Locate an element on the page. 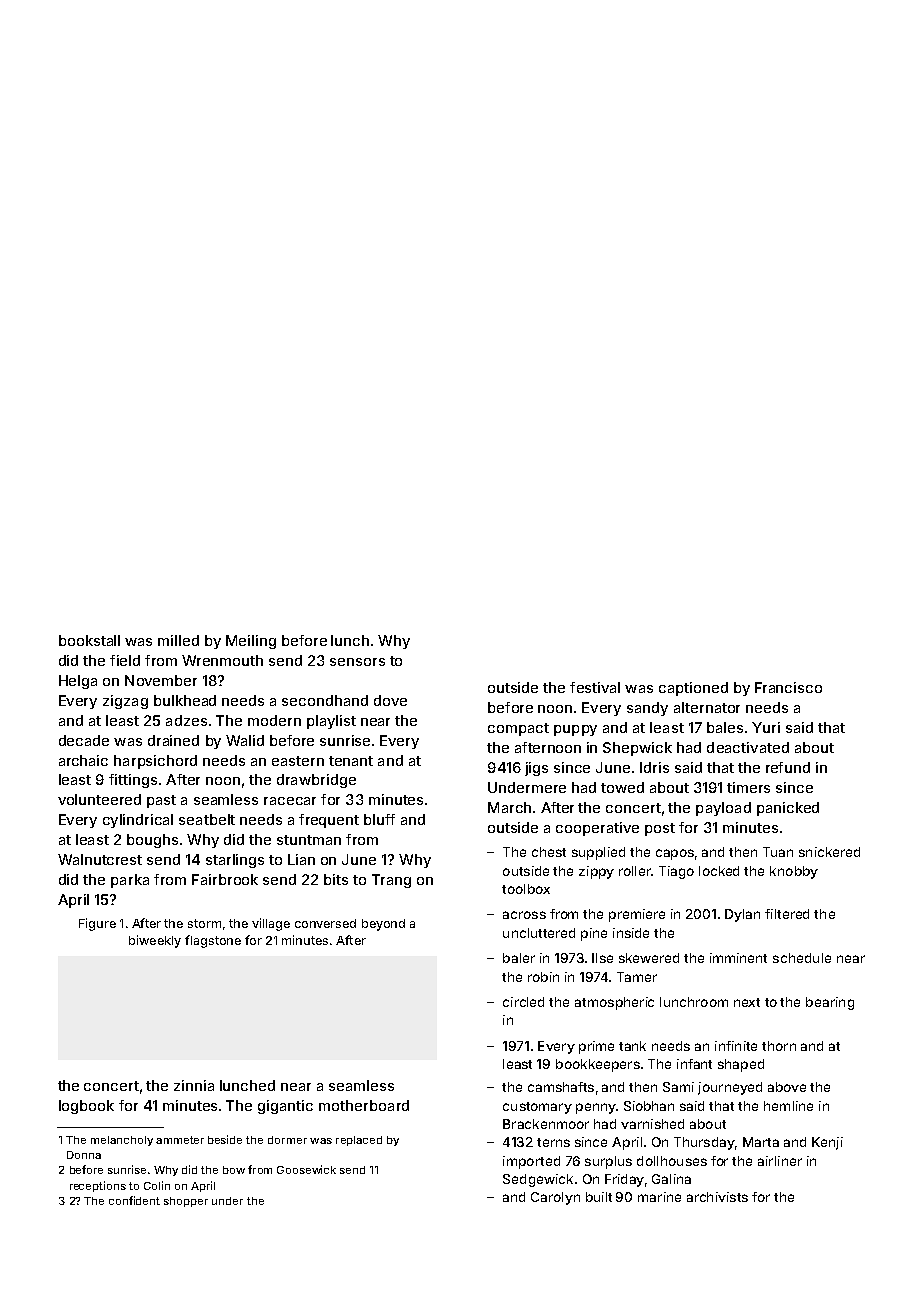 This page has height=1314, width=924. Carolyn is located at coordinates (555, 1198).
